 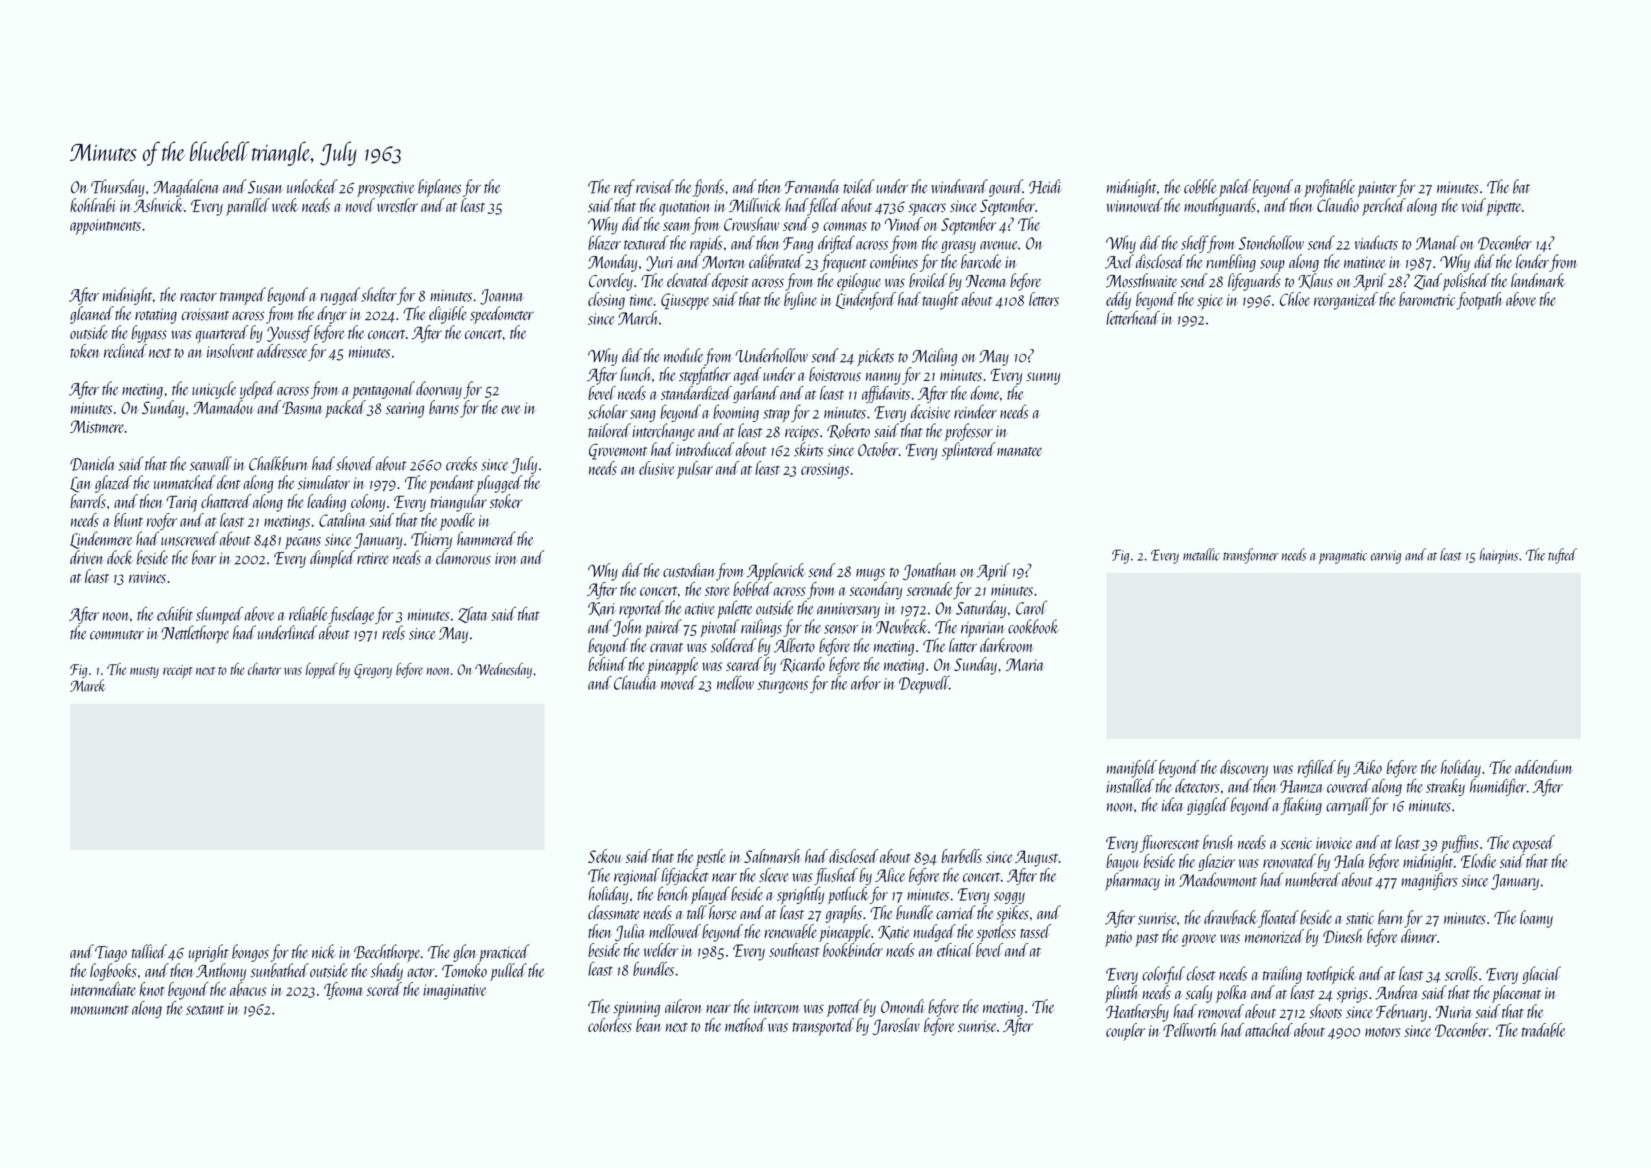 What do you see at coordinates (848, 431) in the screenshot?
I see `Roberto` at bounding box center [848, 431].
